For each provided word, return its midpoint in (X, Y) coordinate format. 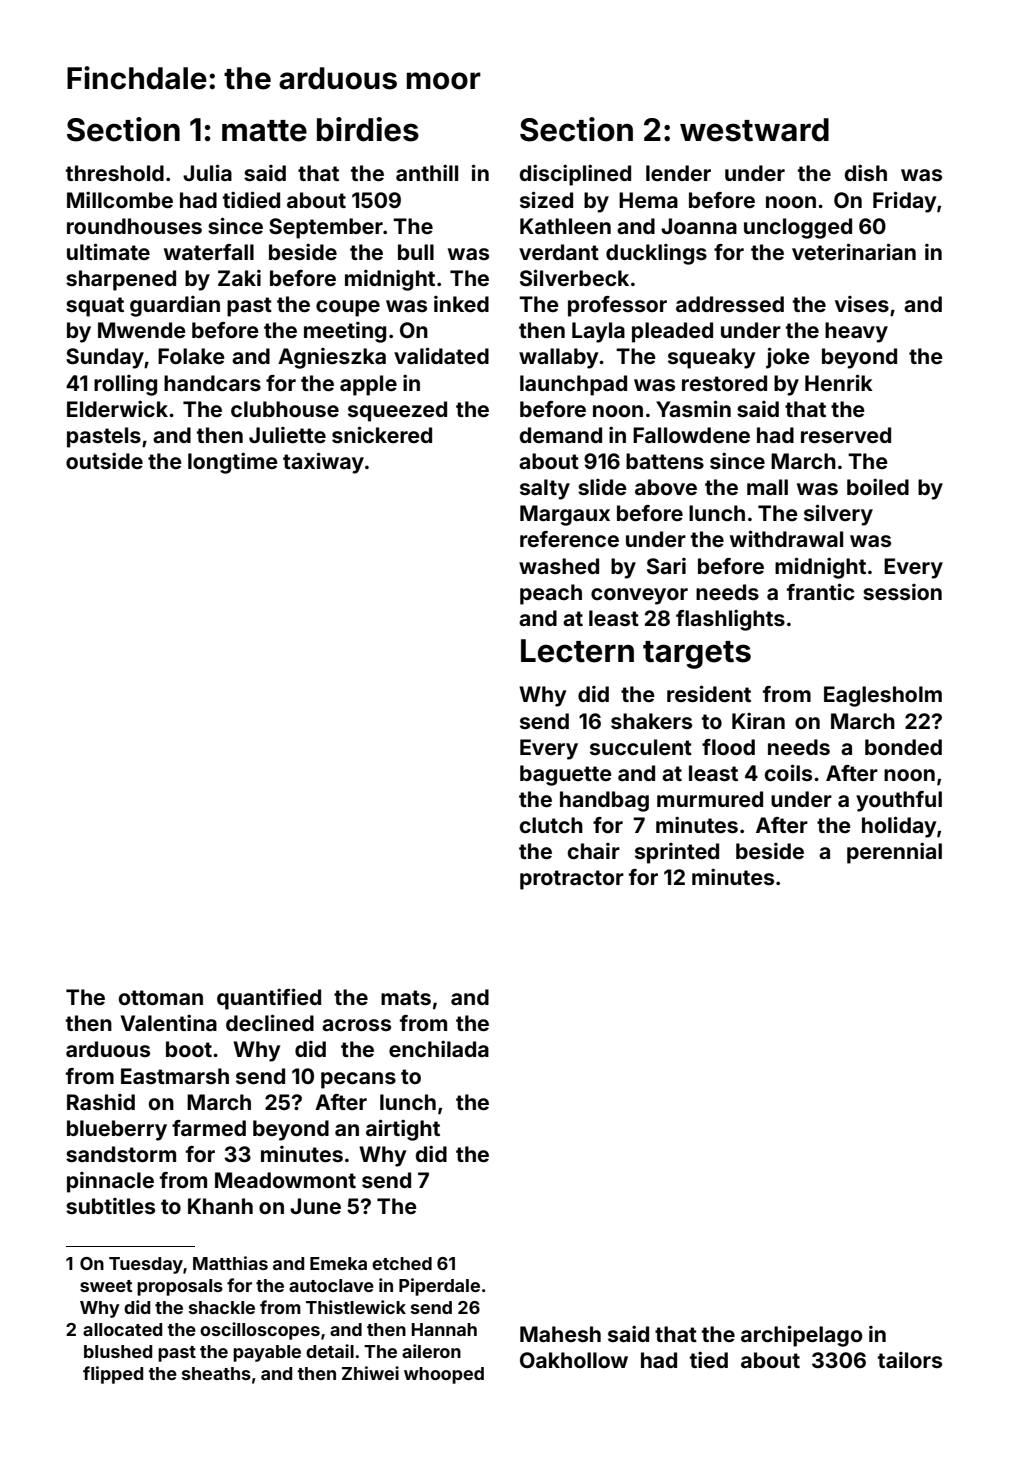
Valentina (169, 1022)
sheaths (216, 1373)
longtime (233, 463)
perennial (894, 853)
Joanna (699, 226)
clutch (551, 825)
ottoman (161, 997)
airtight (403, 1130)
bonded (903, 747)
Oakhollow (574, 1360)
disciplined (575, 175)
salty (545, 489)
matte (264, 131)
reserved (846, 435)
